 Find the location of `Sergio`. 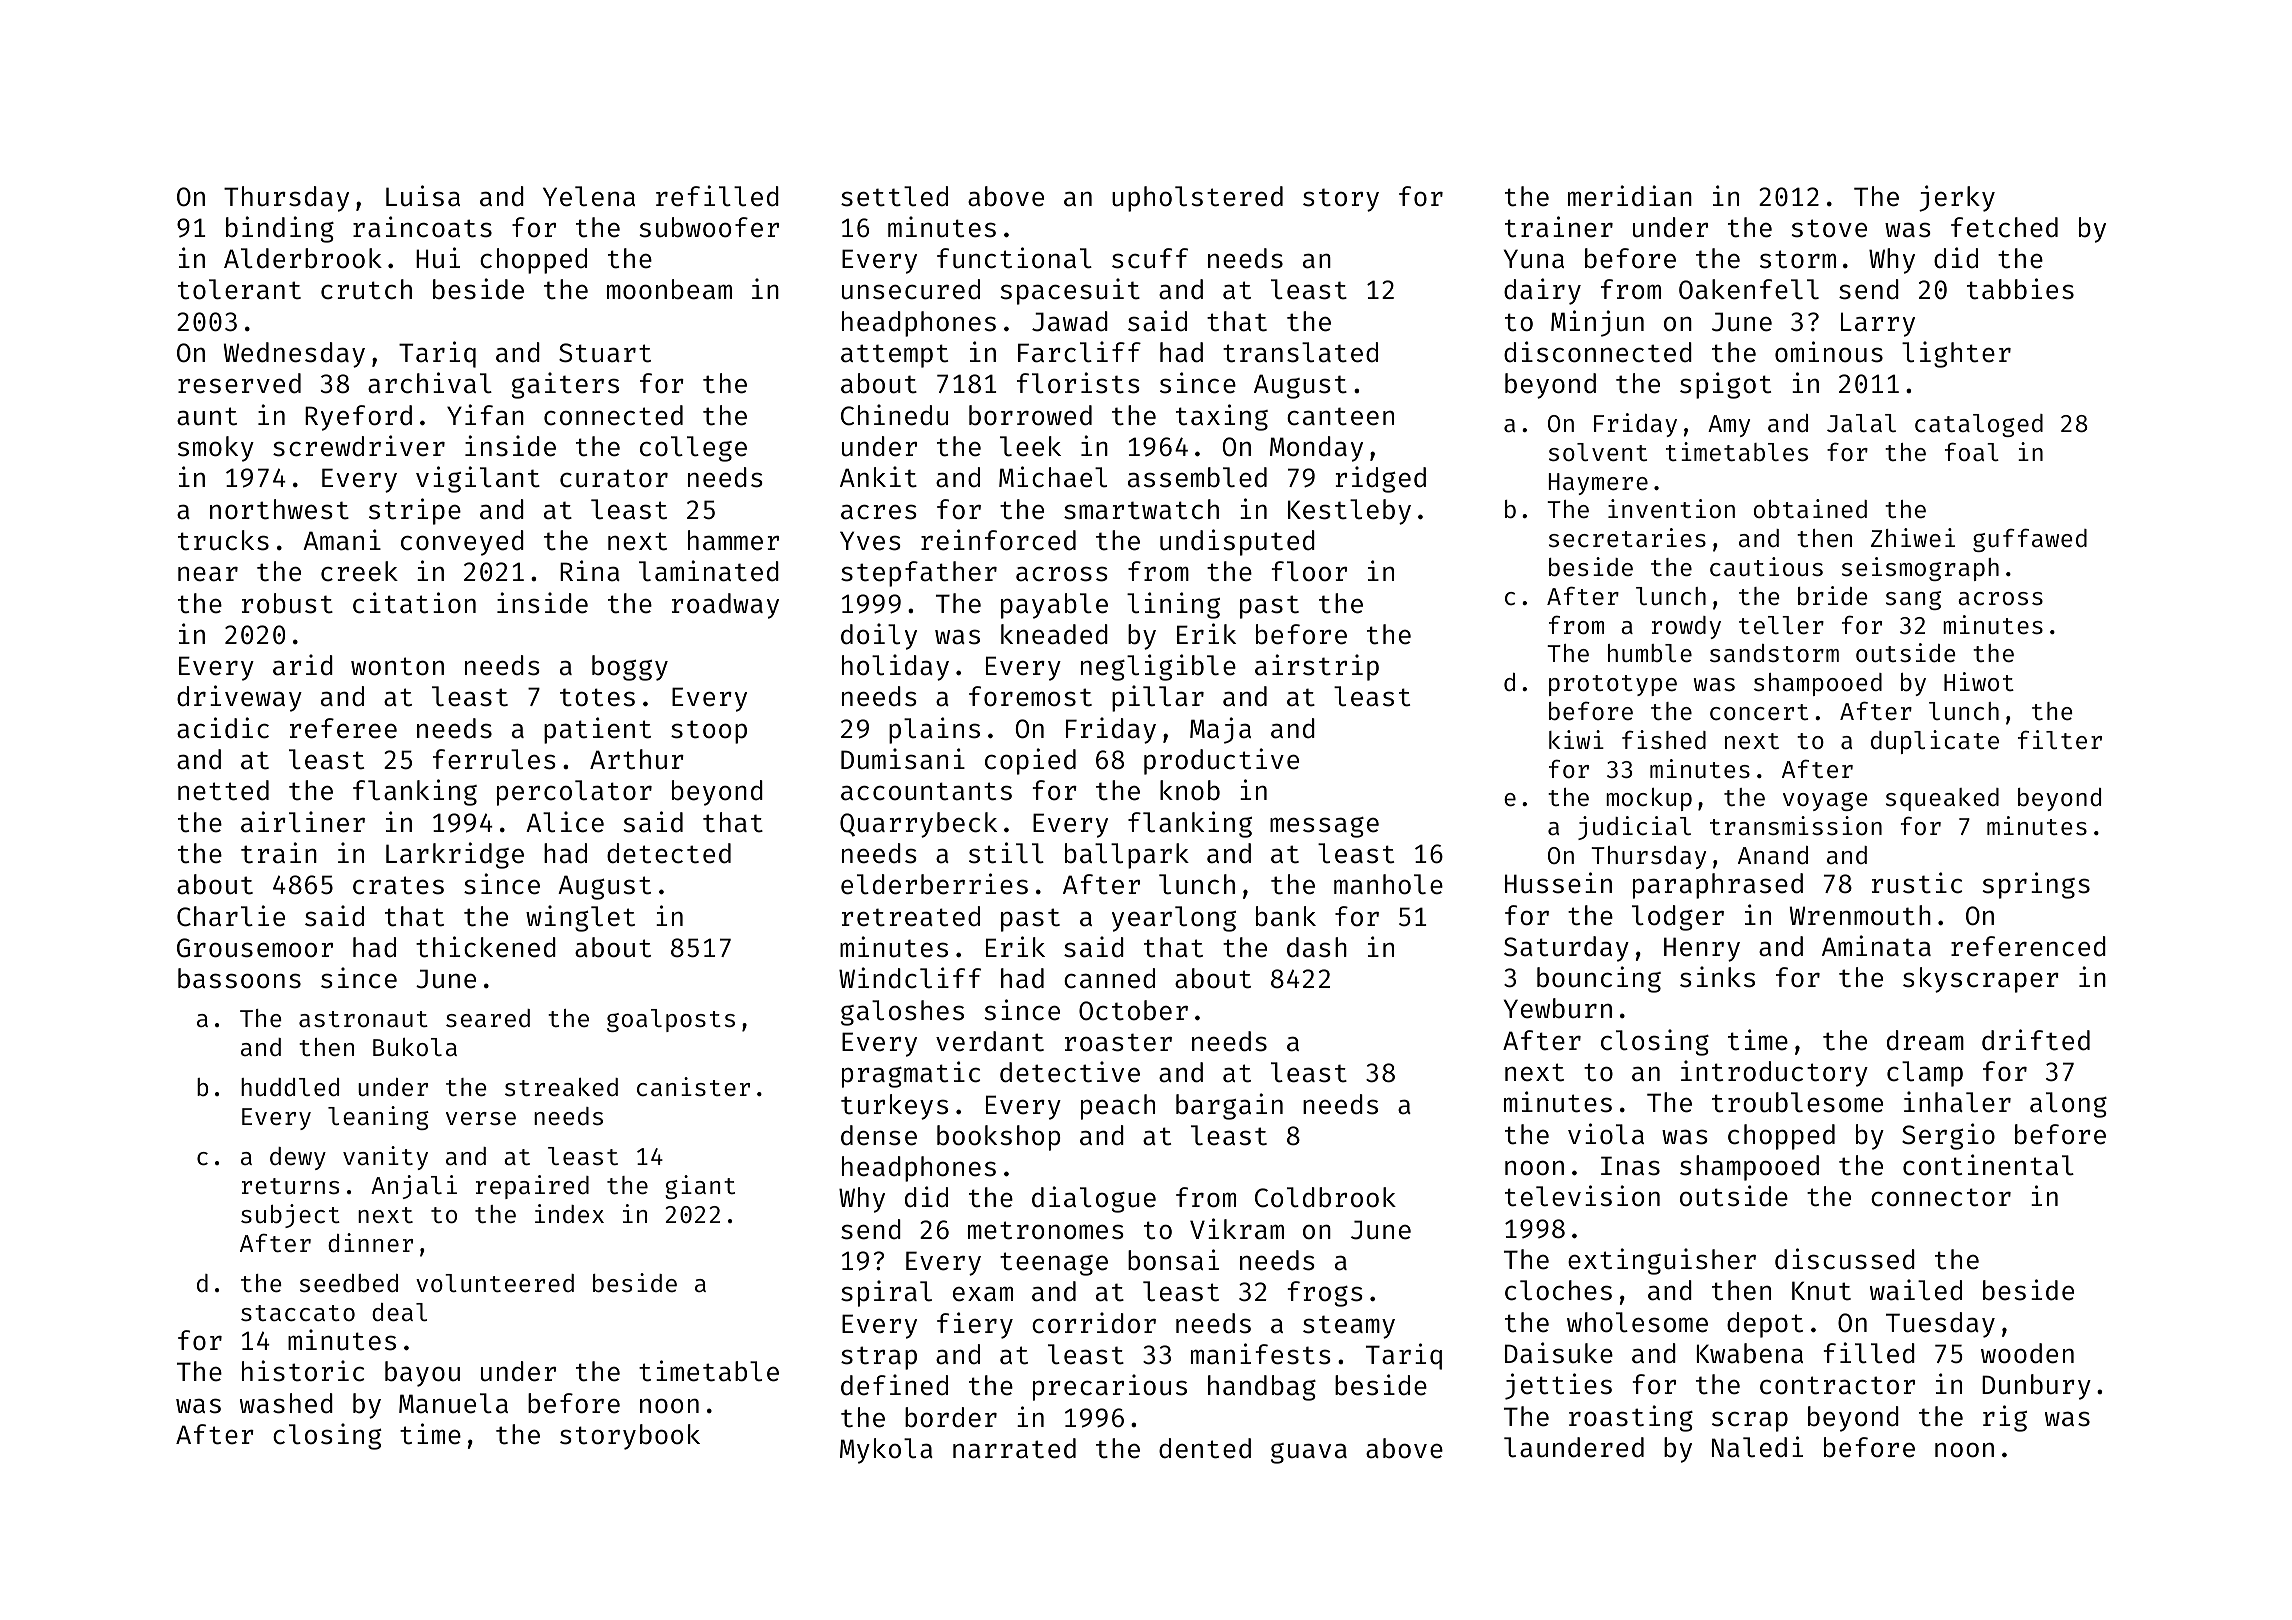

Sergio is located at coordinates (1948, 1136).
